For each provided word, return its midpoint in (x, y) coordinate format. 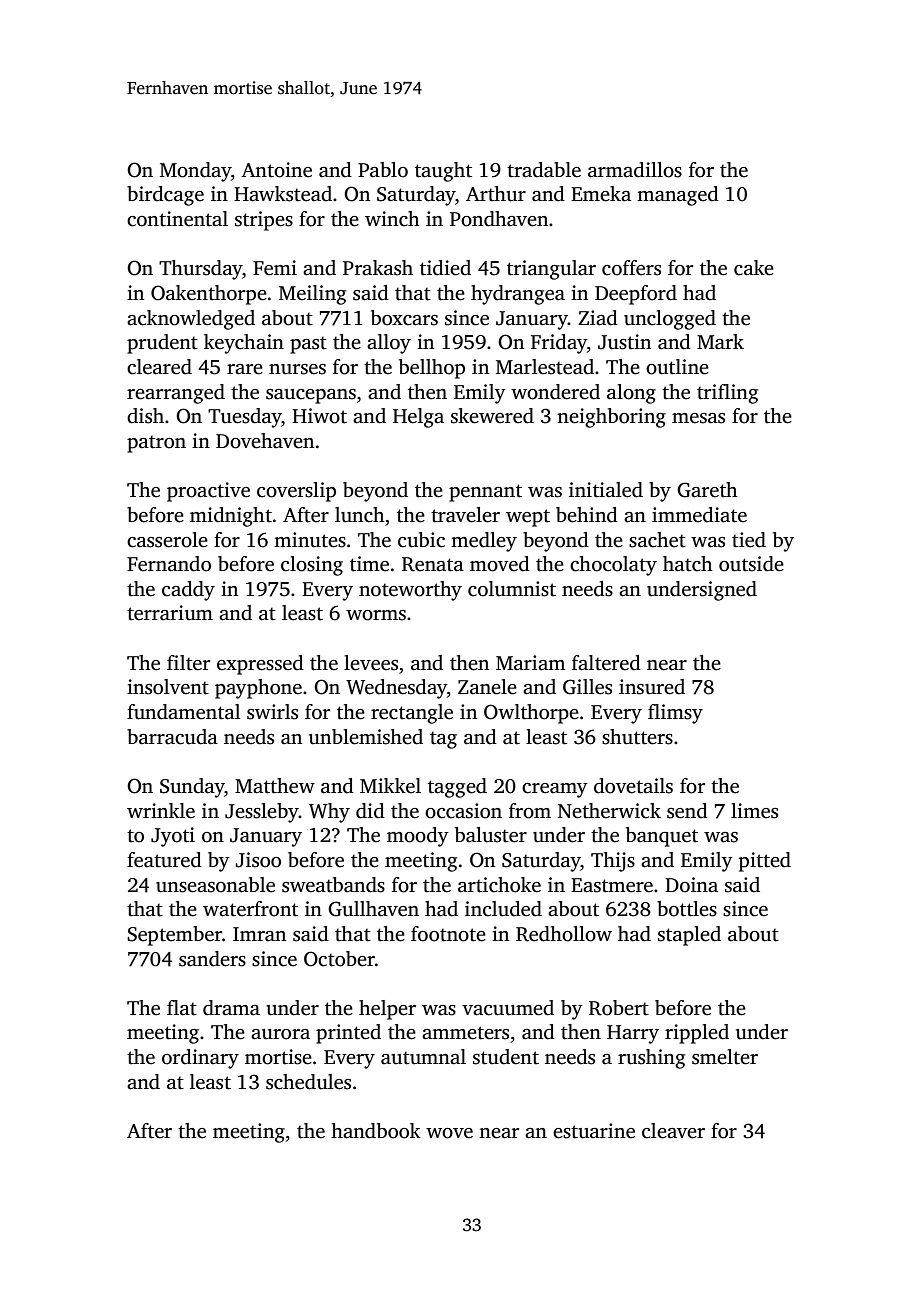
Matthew (275, 786)
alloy (389, 344)
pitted (765, 862)
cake (754, 268)
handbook (376, 1131)
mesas (698, 418)
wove (449, 1133)
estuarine (594, 1131)
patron (156, 444)
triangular (551, 270)
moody (418, 837)
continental (177, 219)
